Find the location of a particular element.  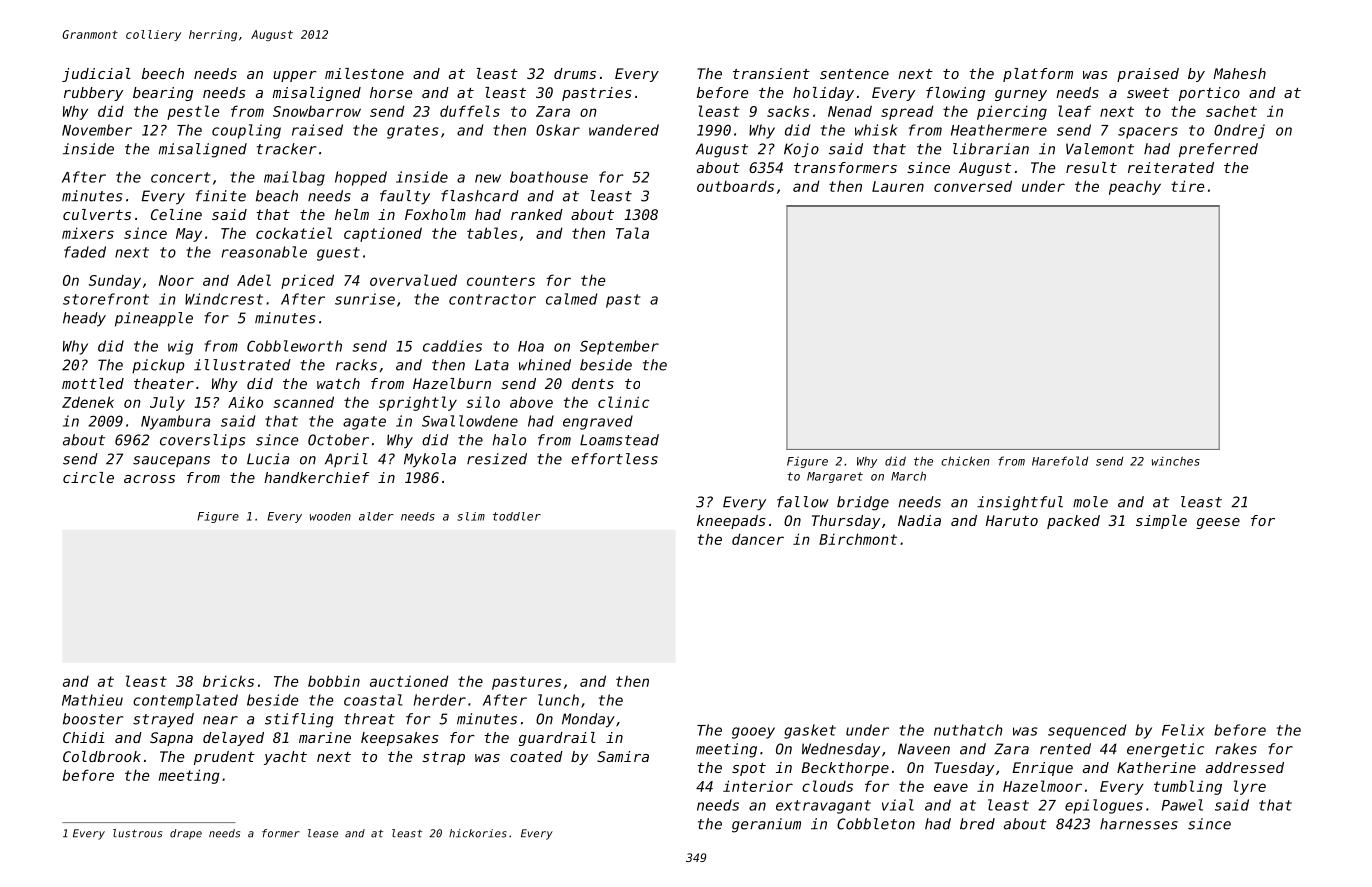

wandered is located at coordinates (624, 130).
